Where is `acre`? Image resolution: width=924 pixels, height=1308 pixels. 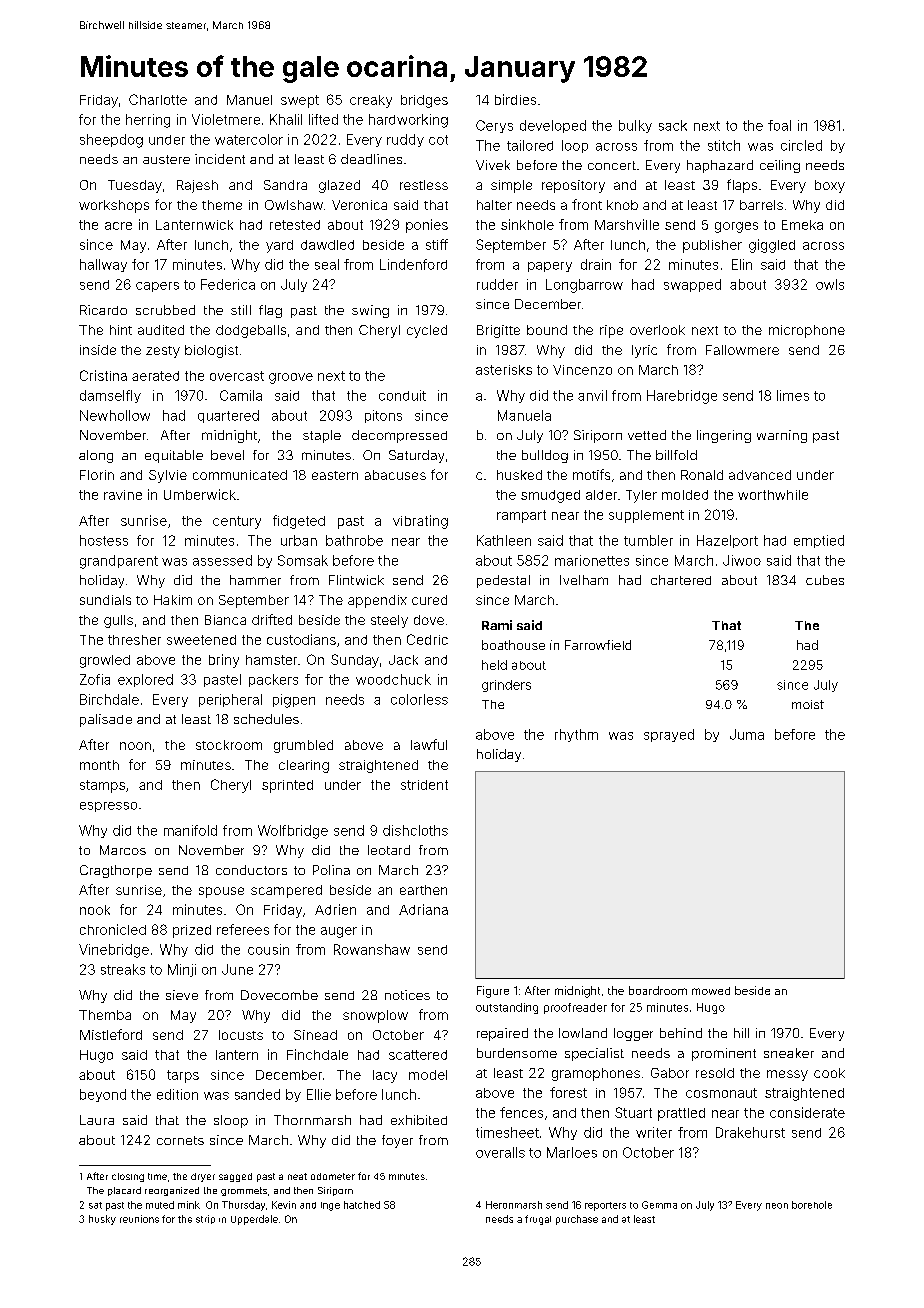
acre is located at coordinates (118, 226).
